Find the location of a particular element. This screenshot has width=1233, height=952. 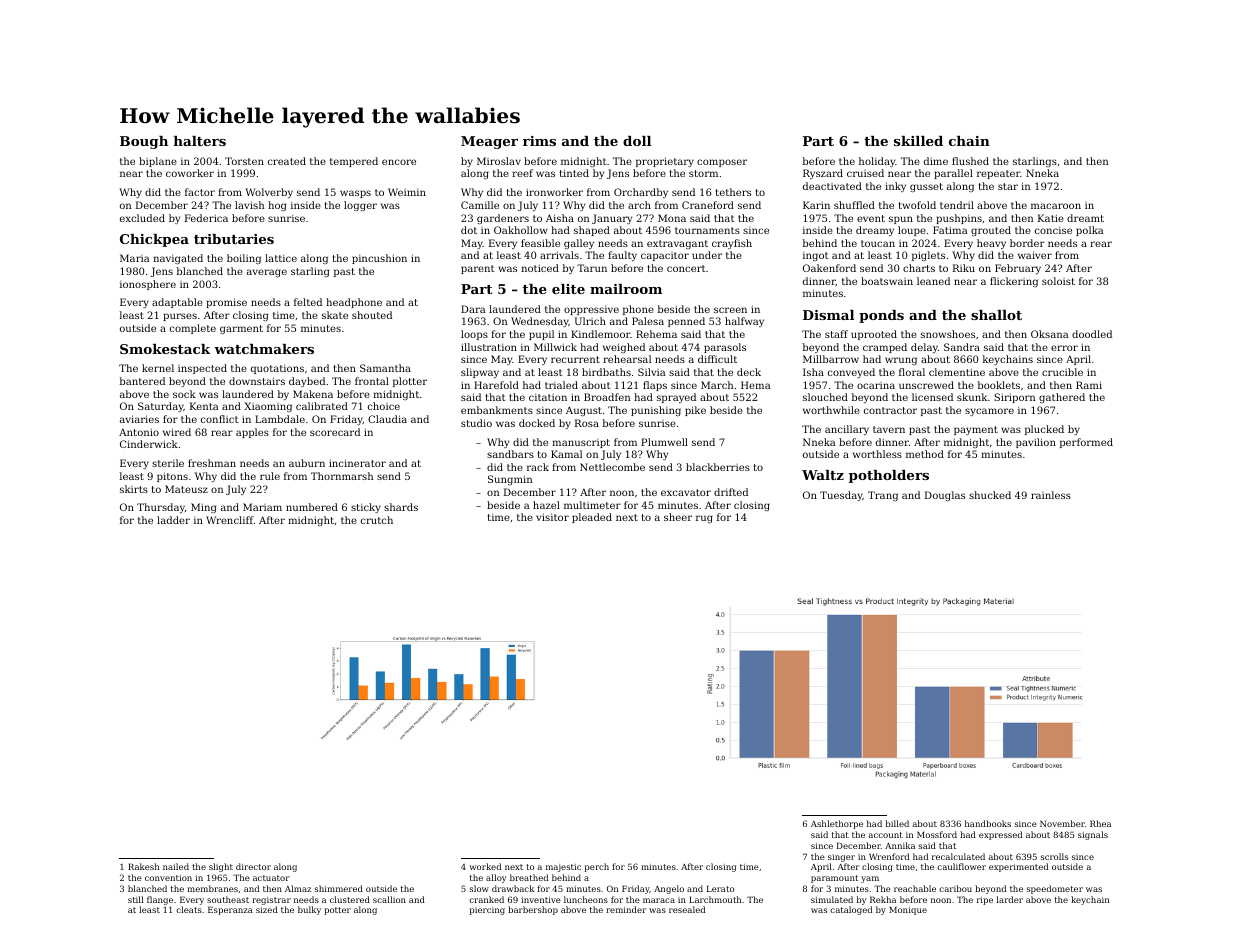

Federica is located at coordinates (206, 218).
